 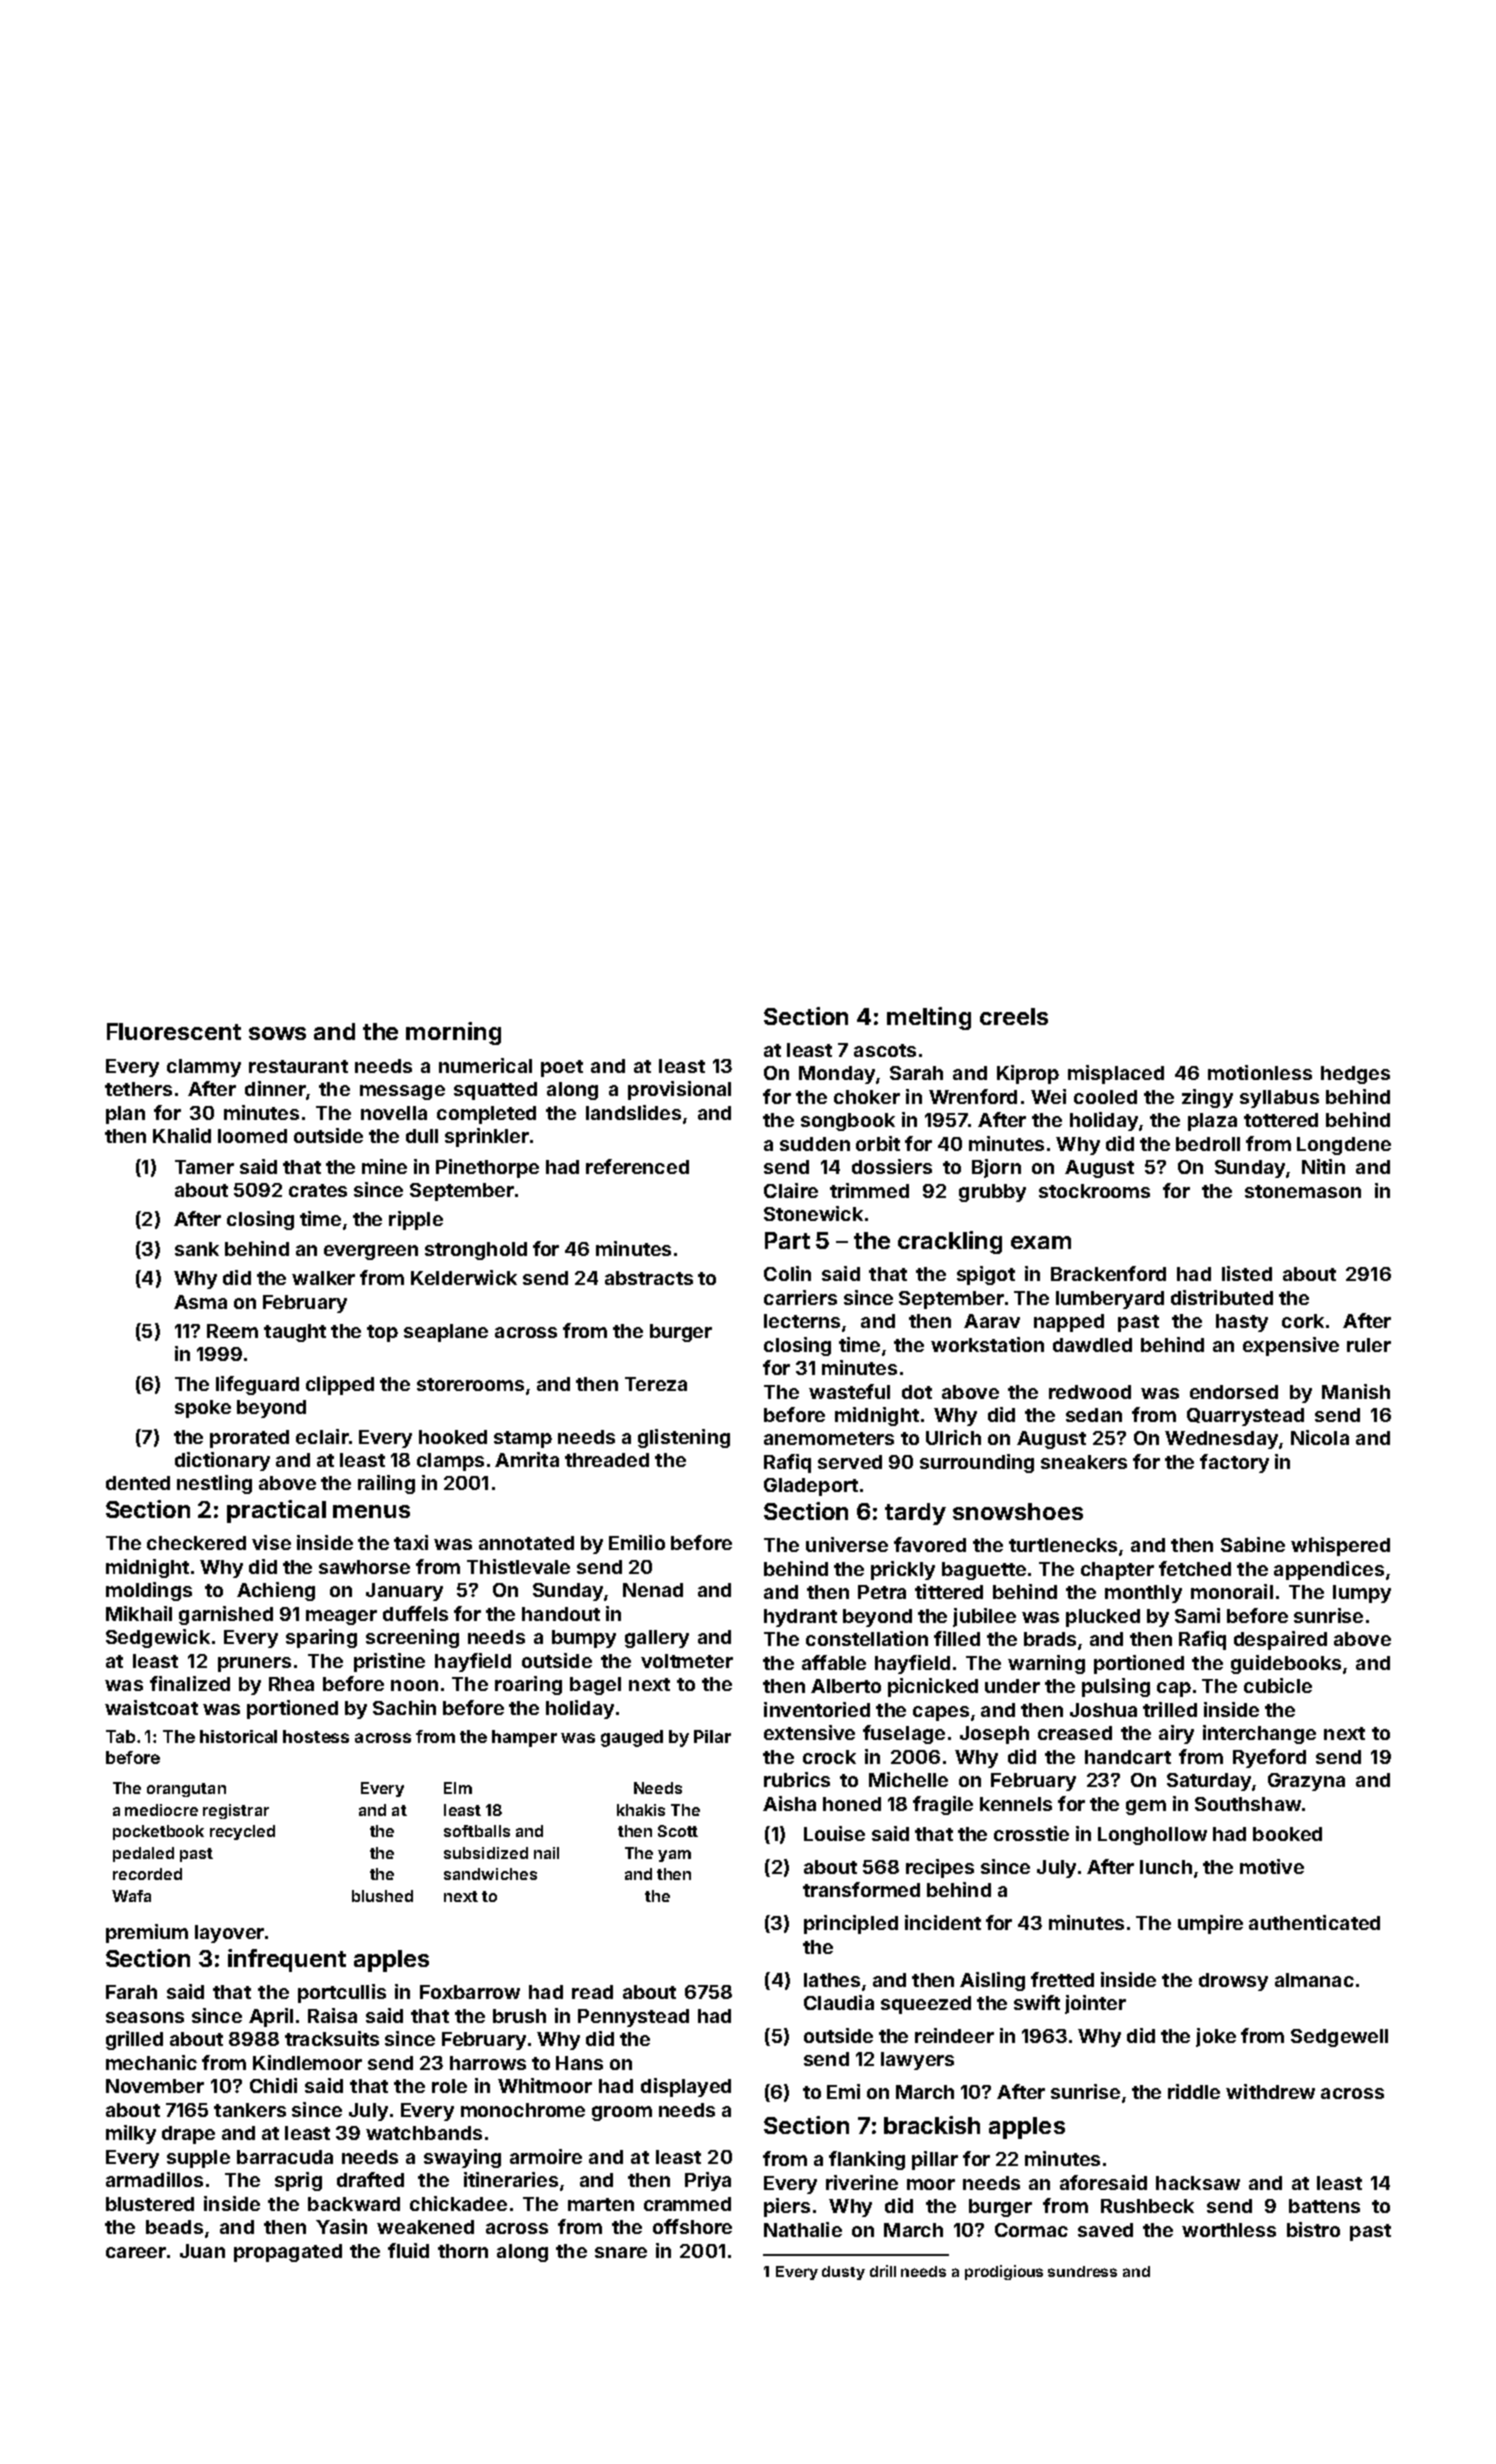 What do you see at coordinates (791, 1190) in the image?
I see `Claire` at bounding box center [791, 1190].
